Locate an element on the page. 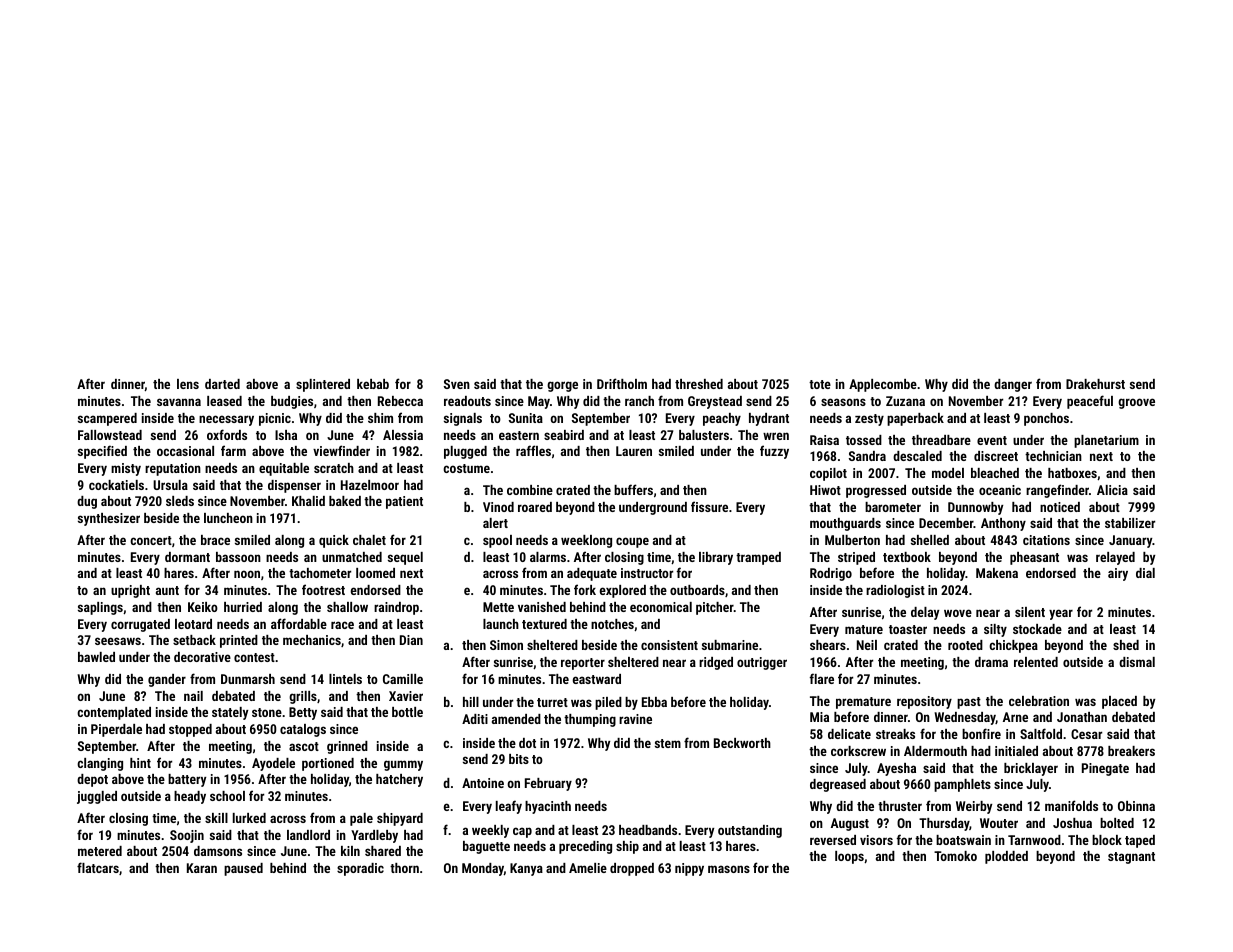 The width and height of the document is (1233, 952). reporter is located at coordinates (583, 664).
